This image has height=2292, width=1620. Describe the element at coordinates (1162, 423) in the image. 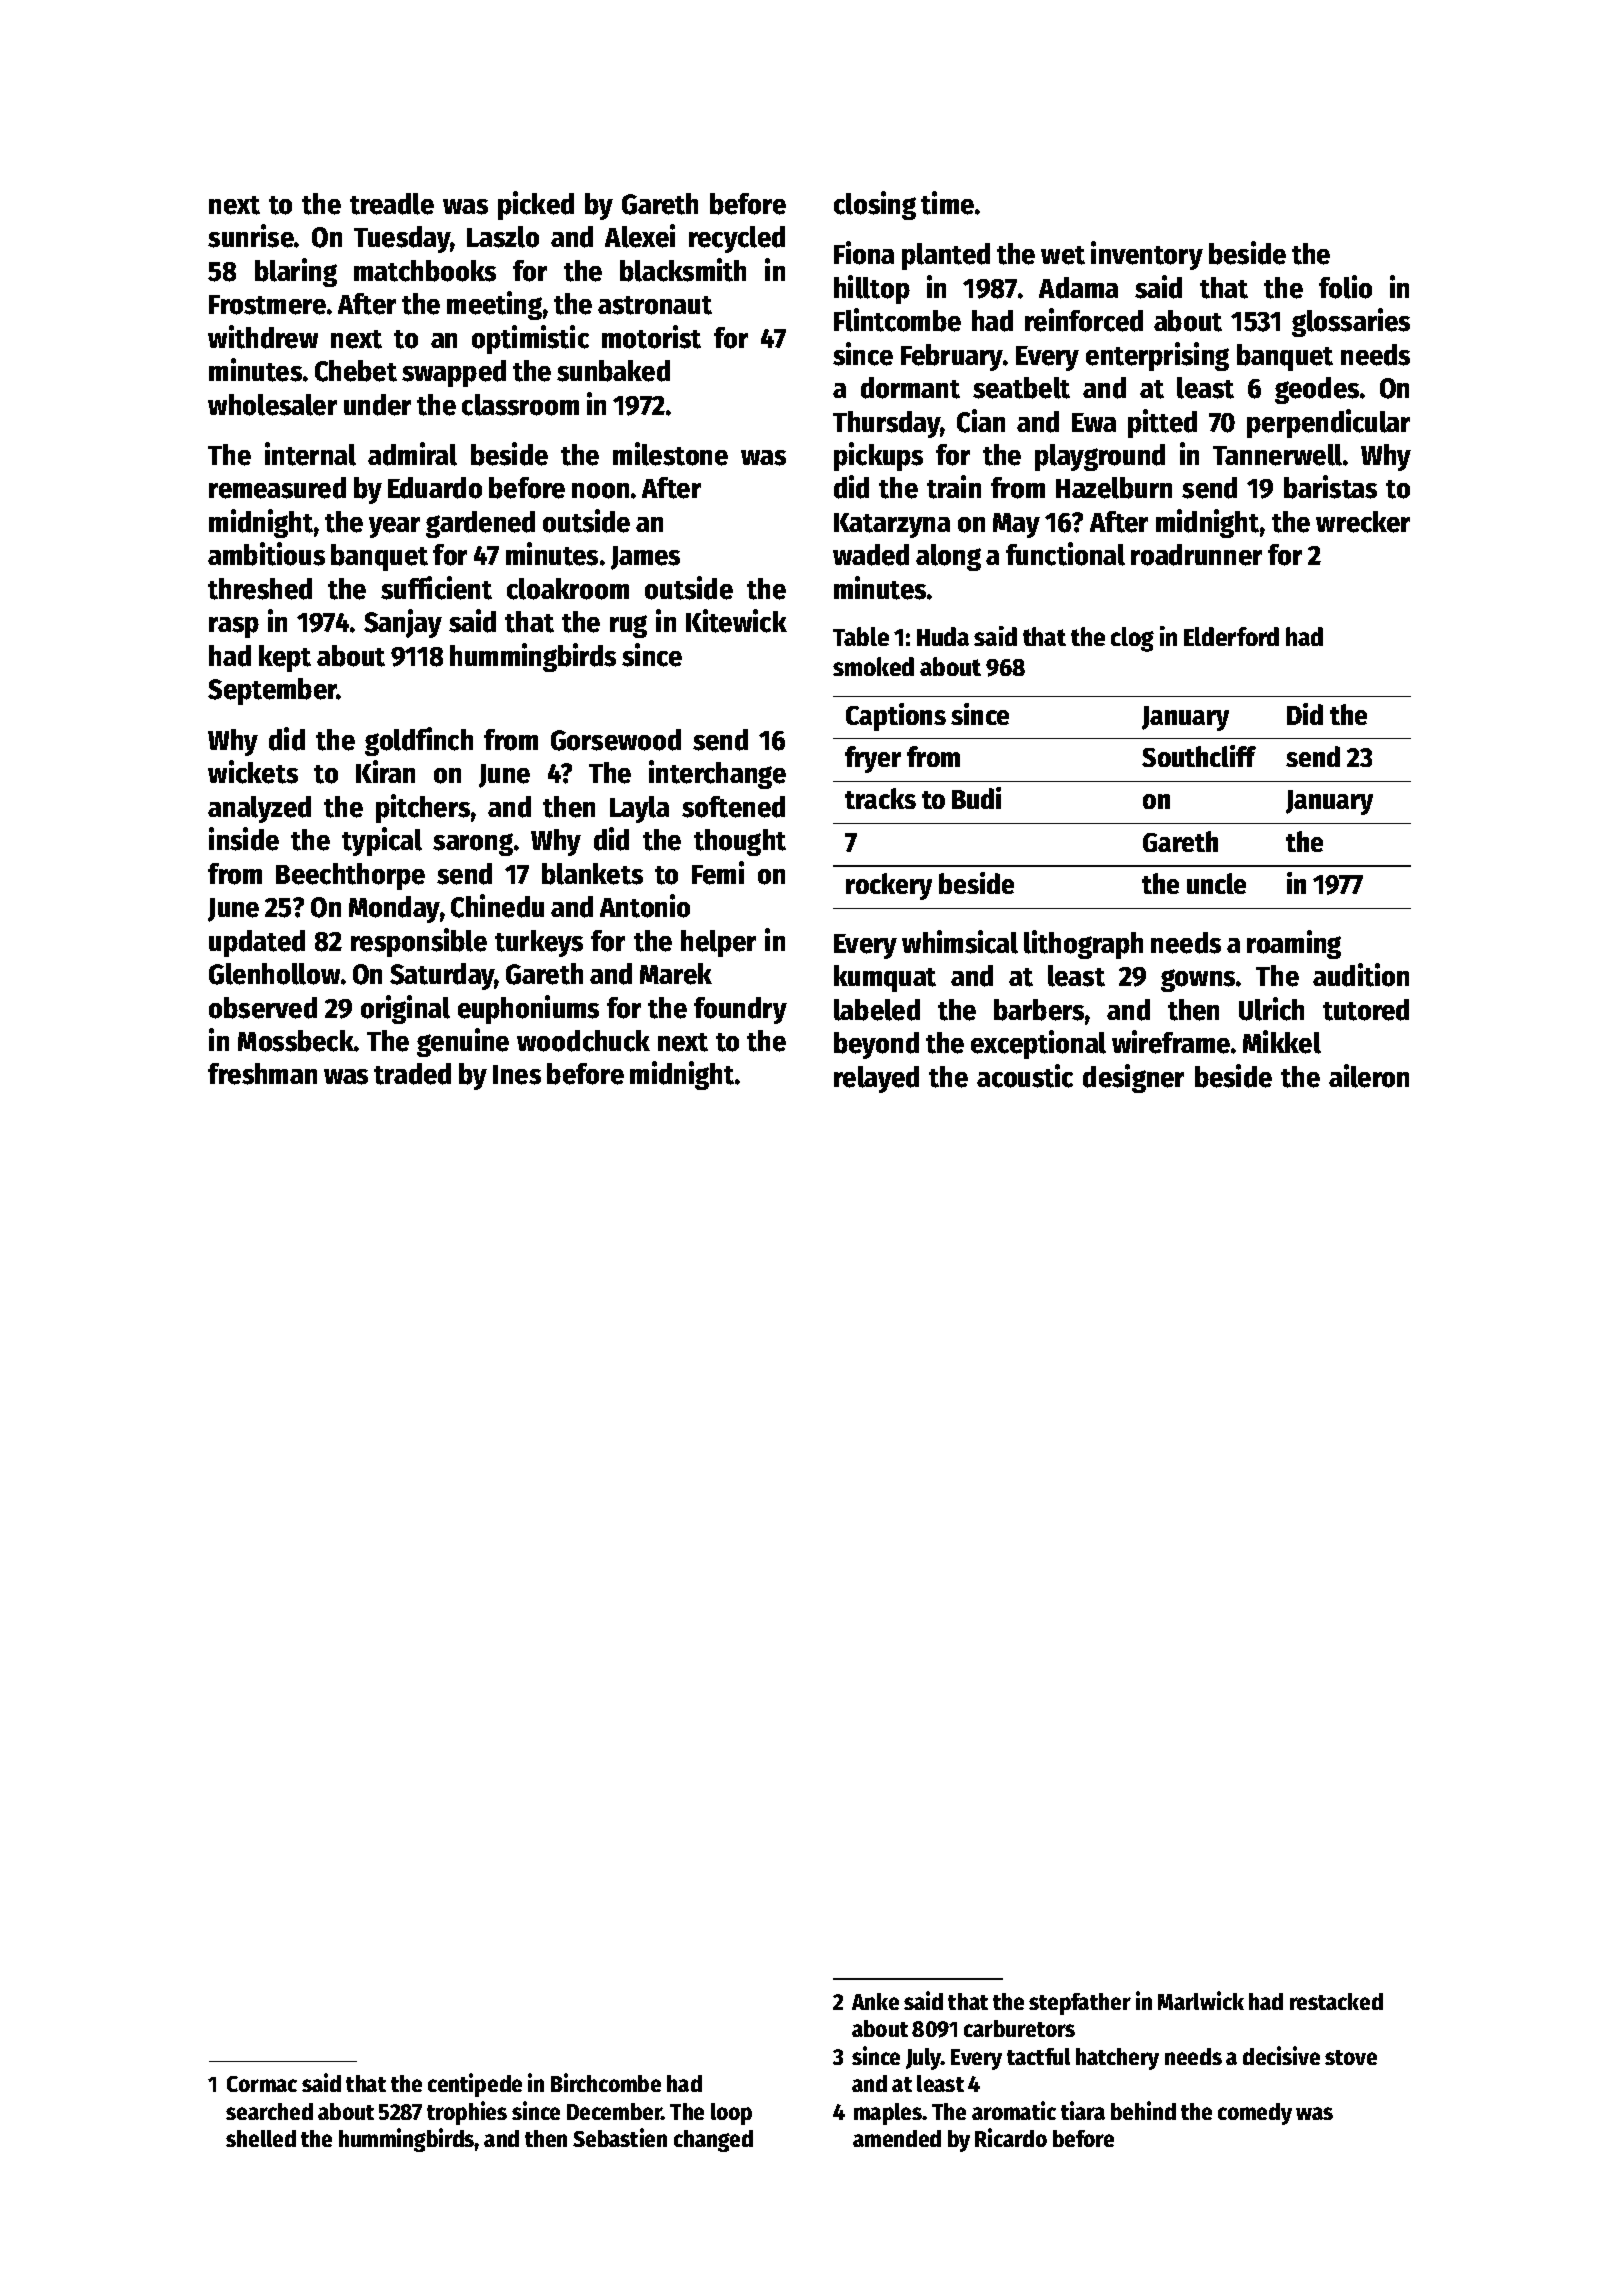

I see `pitted` at that location.
